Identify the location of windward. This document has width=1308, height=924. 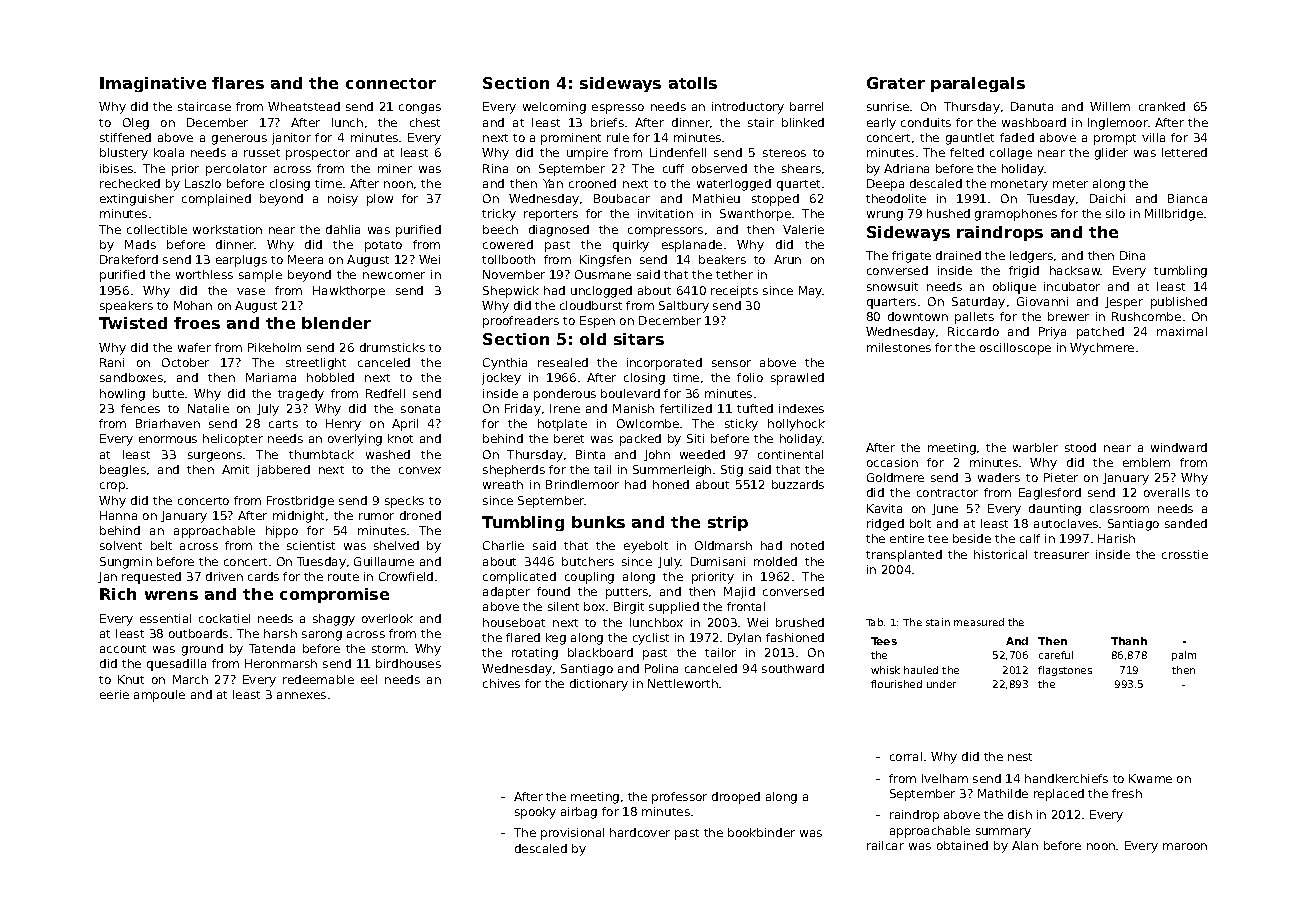
(1179, 447).
